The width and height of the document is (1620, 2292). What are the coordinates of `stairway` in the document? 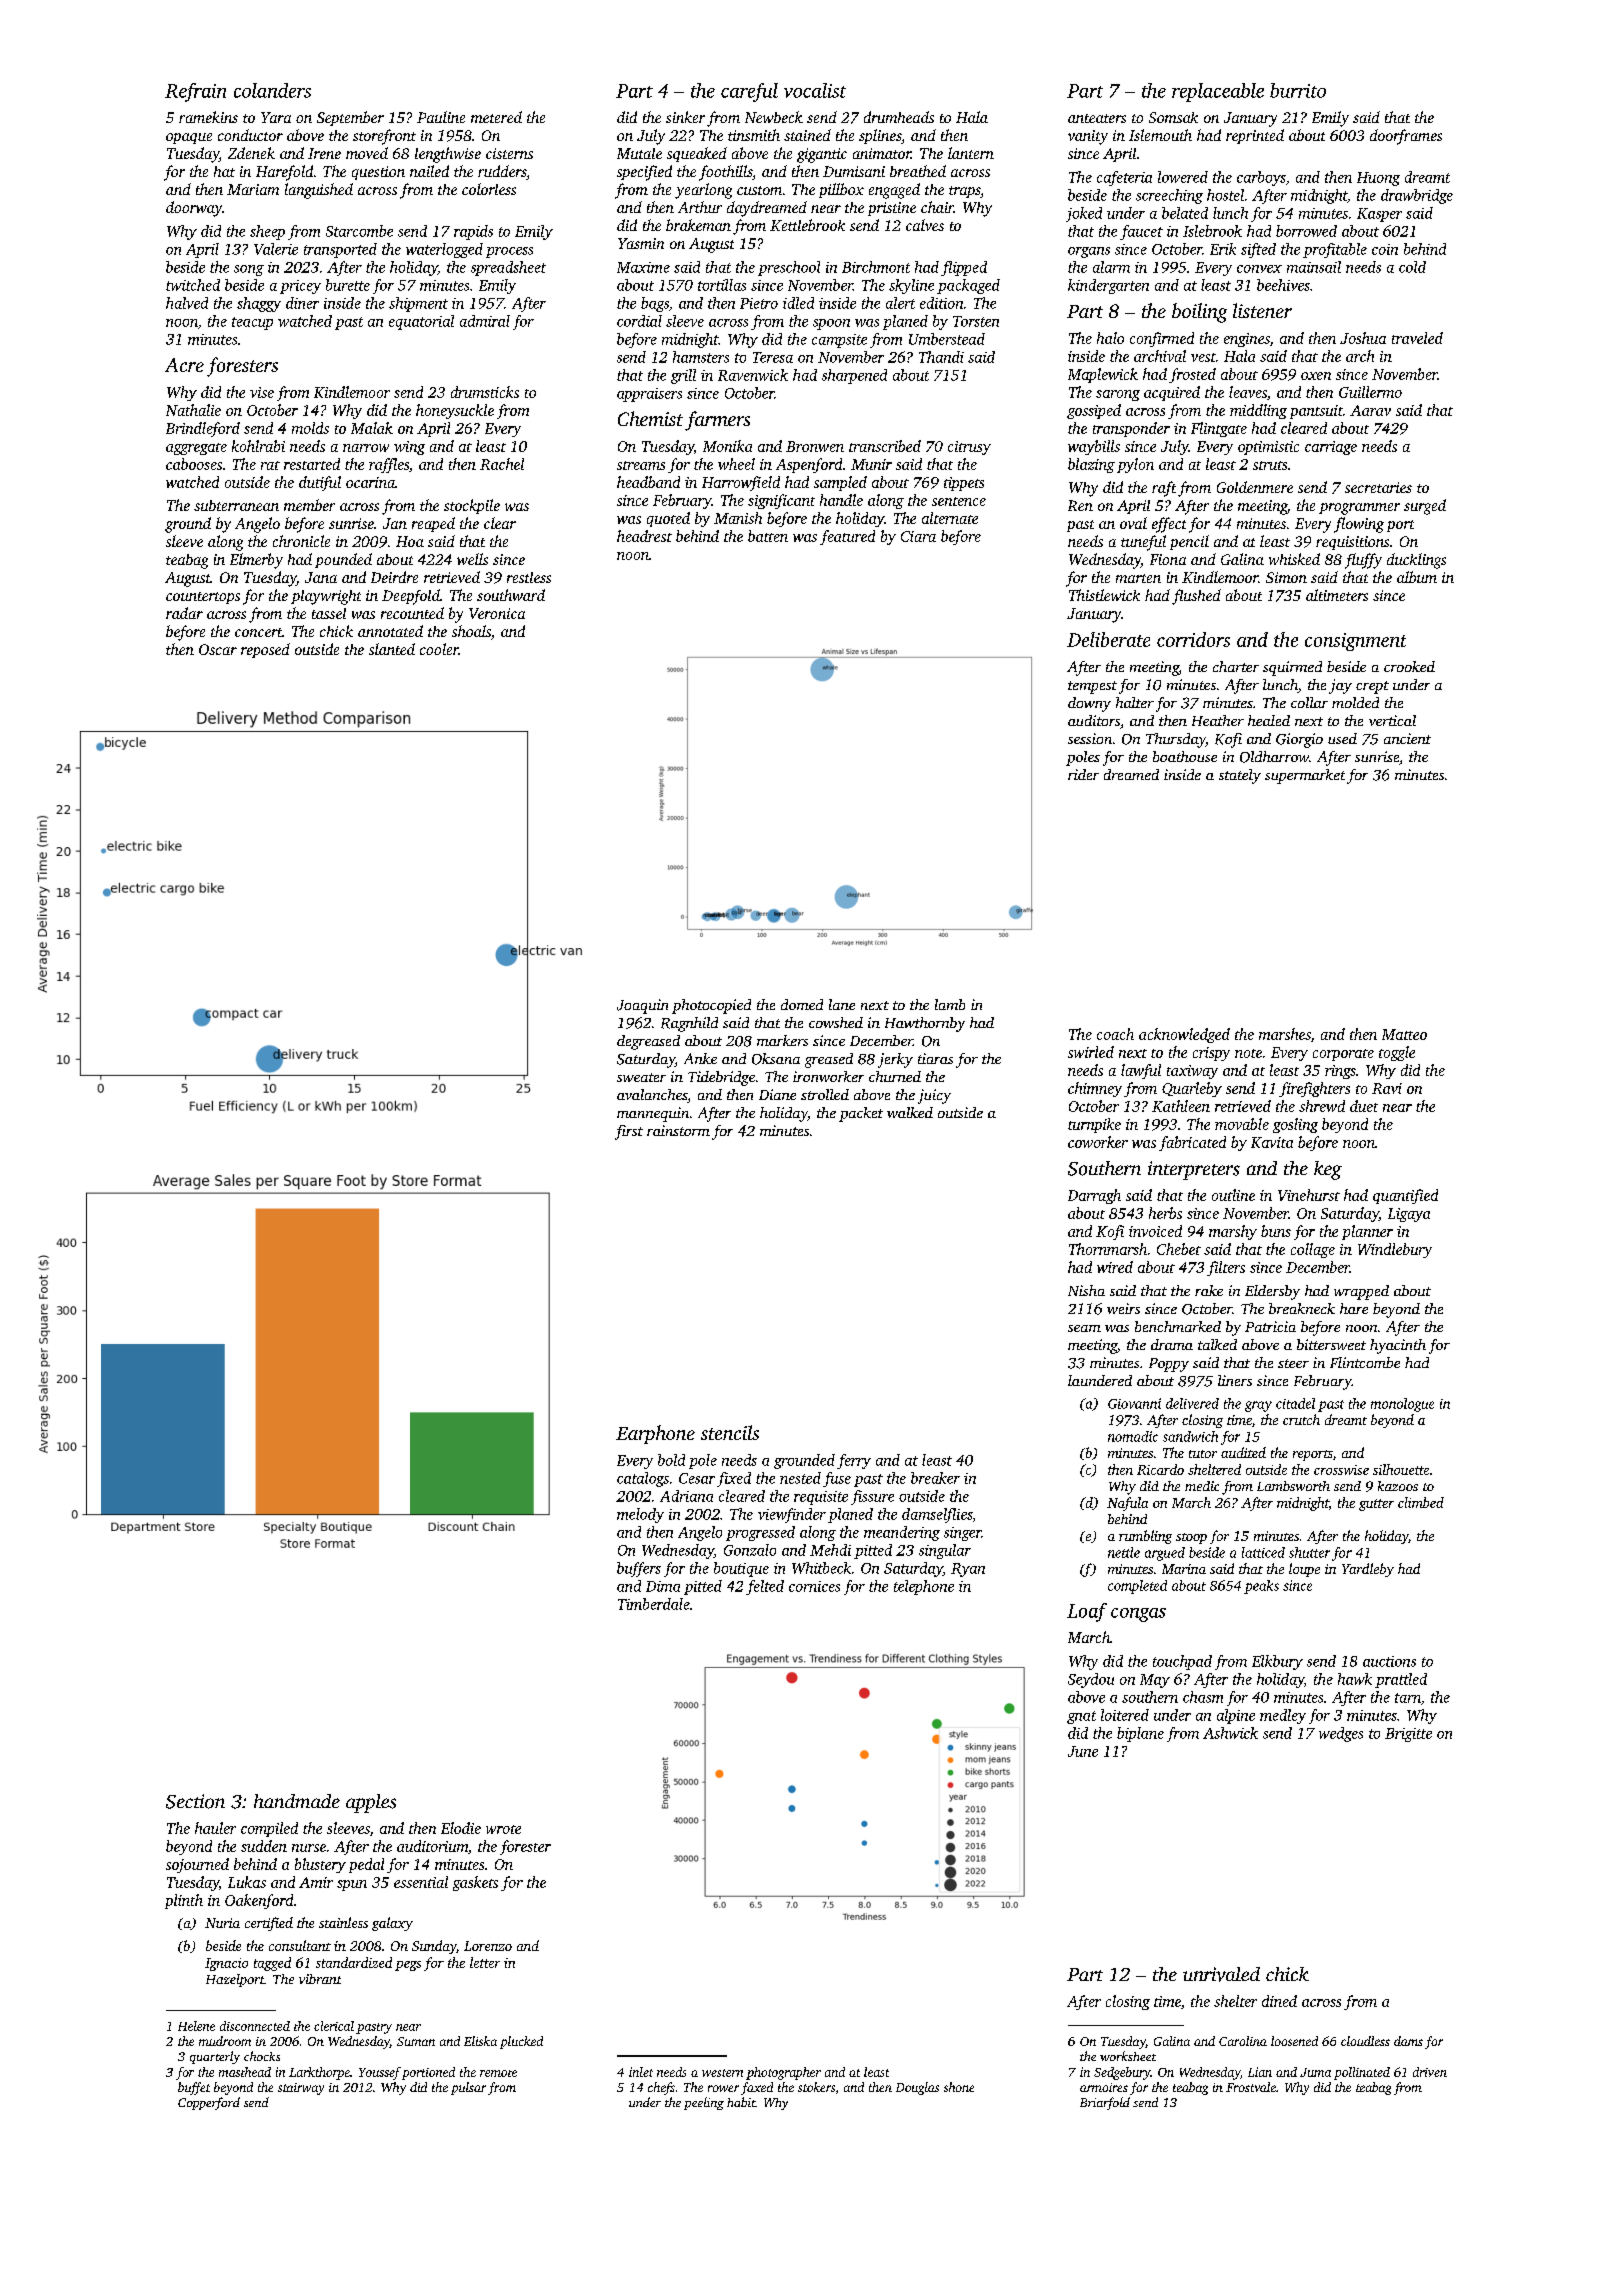 It's located at (301, 2089).
